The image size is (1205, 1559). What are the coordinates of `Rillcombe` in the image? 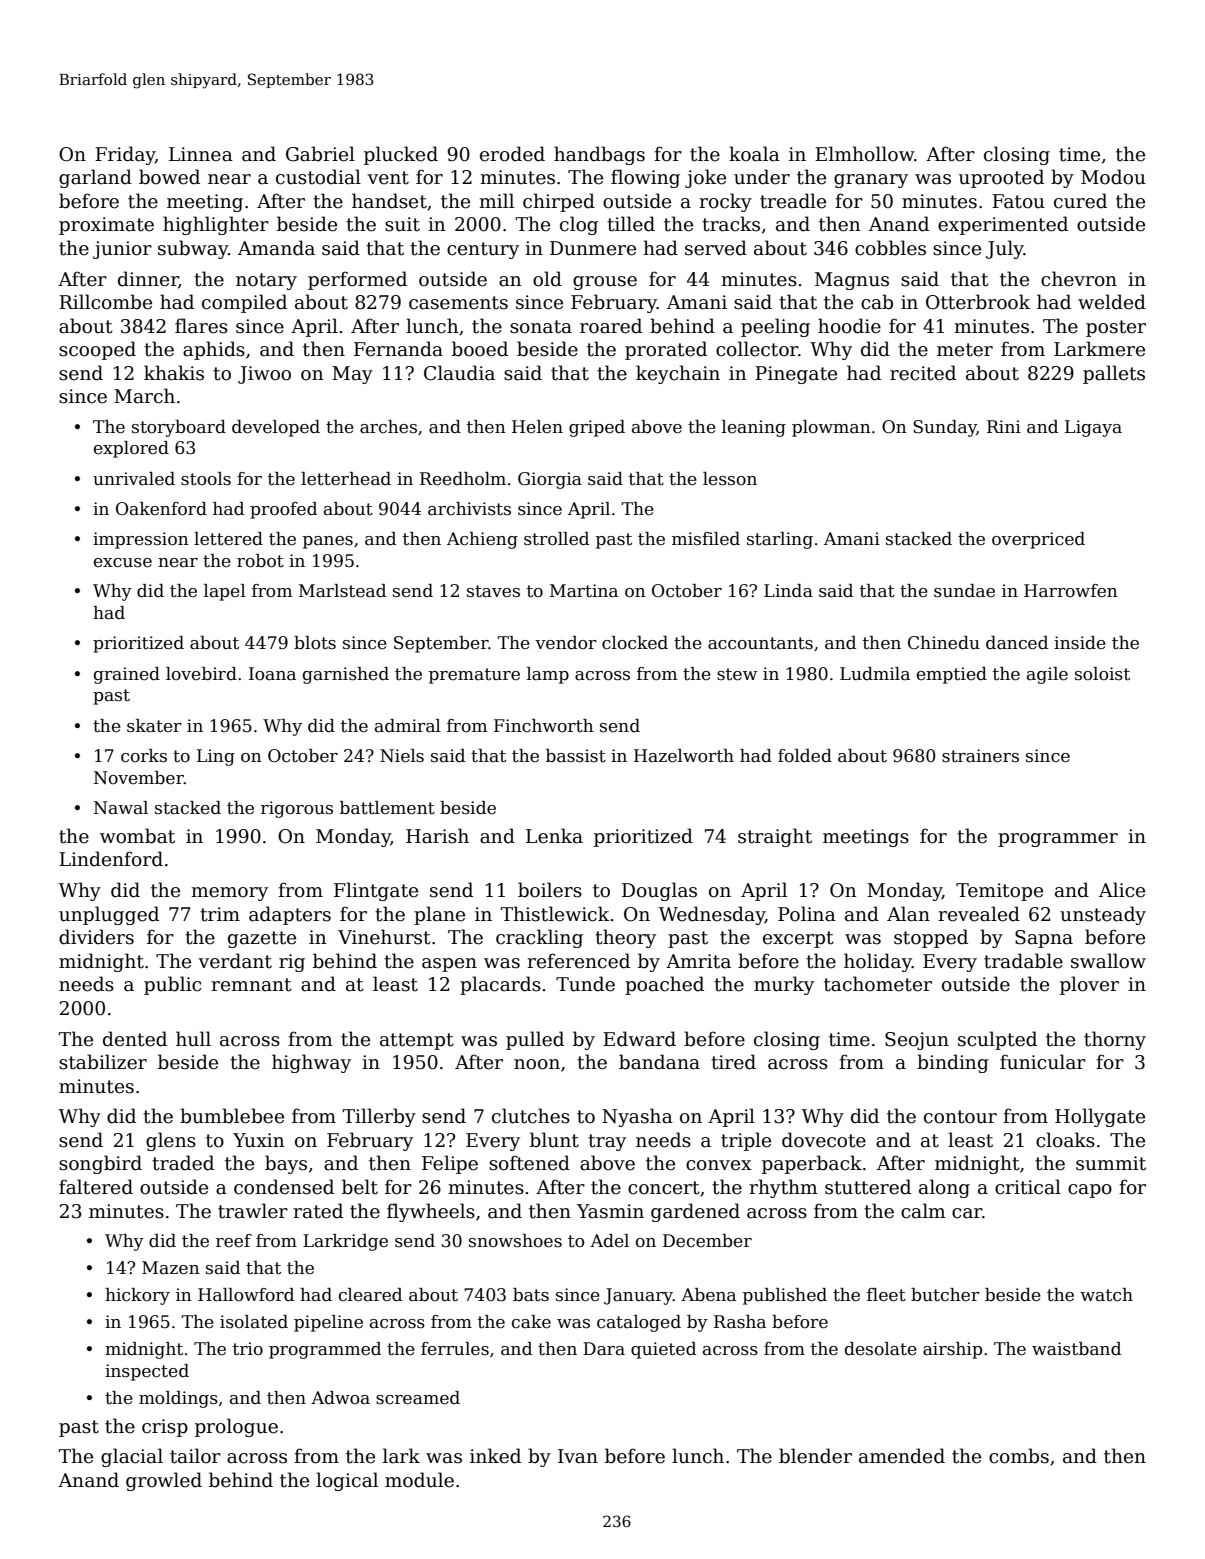 It's located at (105, 302).
